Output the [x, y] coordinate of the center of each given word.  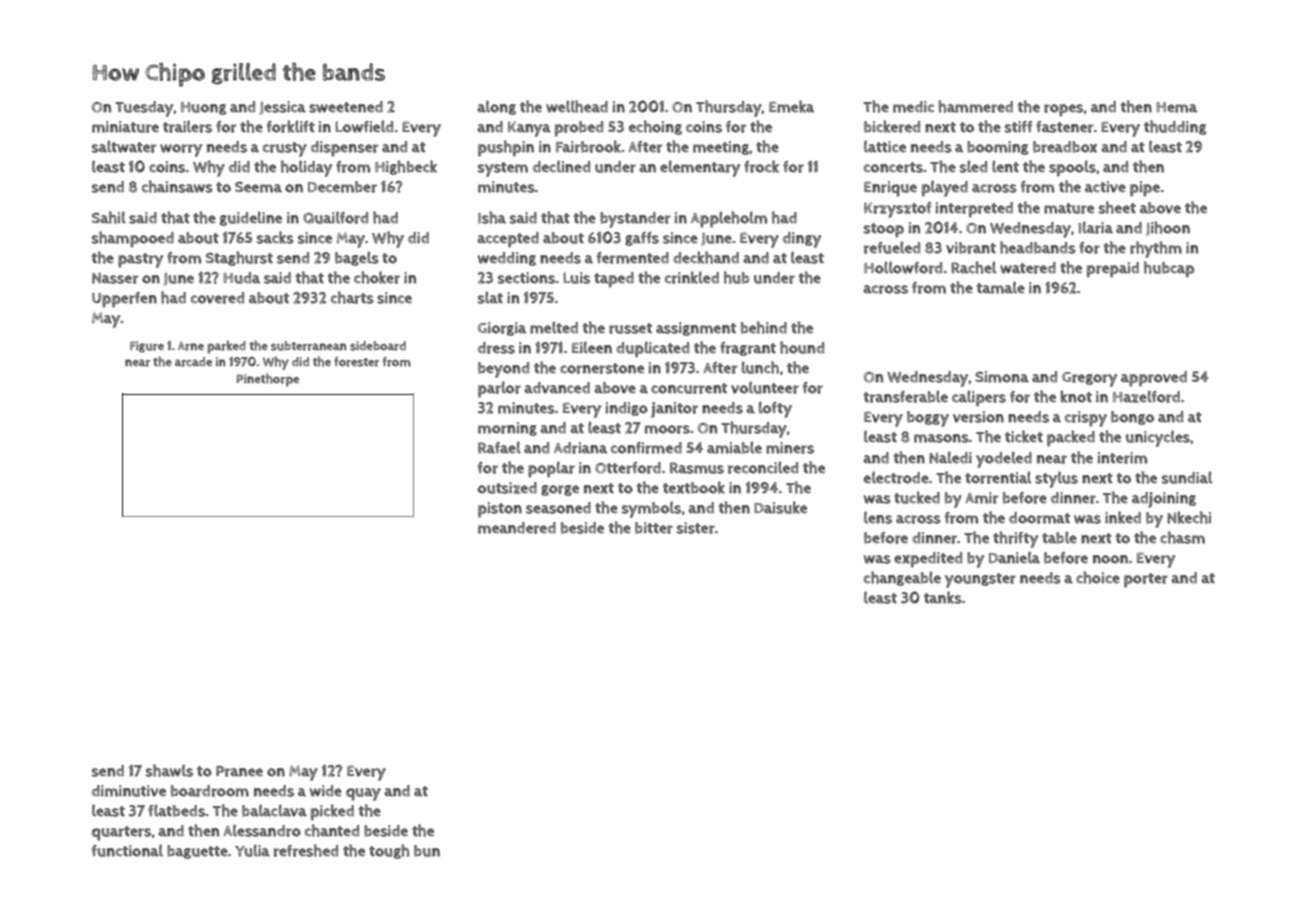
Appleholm [729, 219]
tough [389, 851]
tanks [943, 597]
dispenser [345, 149]
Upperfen [124, 300]
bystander [635, 220]
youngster [980, 580]
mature [1069, 208]
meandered [517, 528]
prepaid [1113, 270]
